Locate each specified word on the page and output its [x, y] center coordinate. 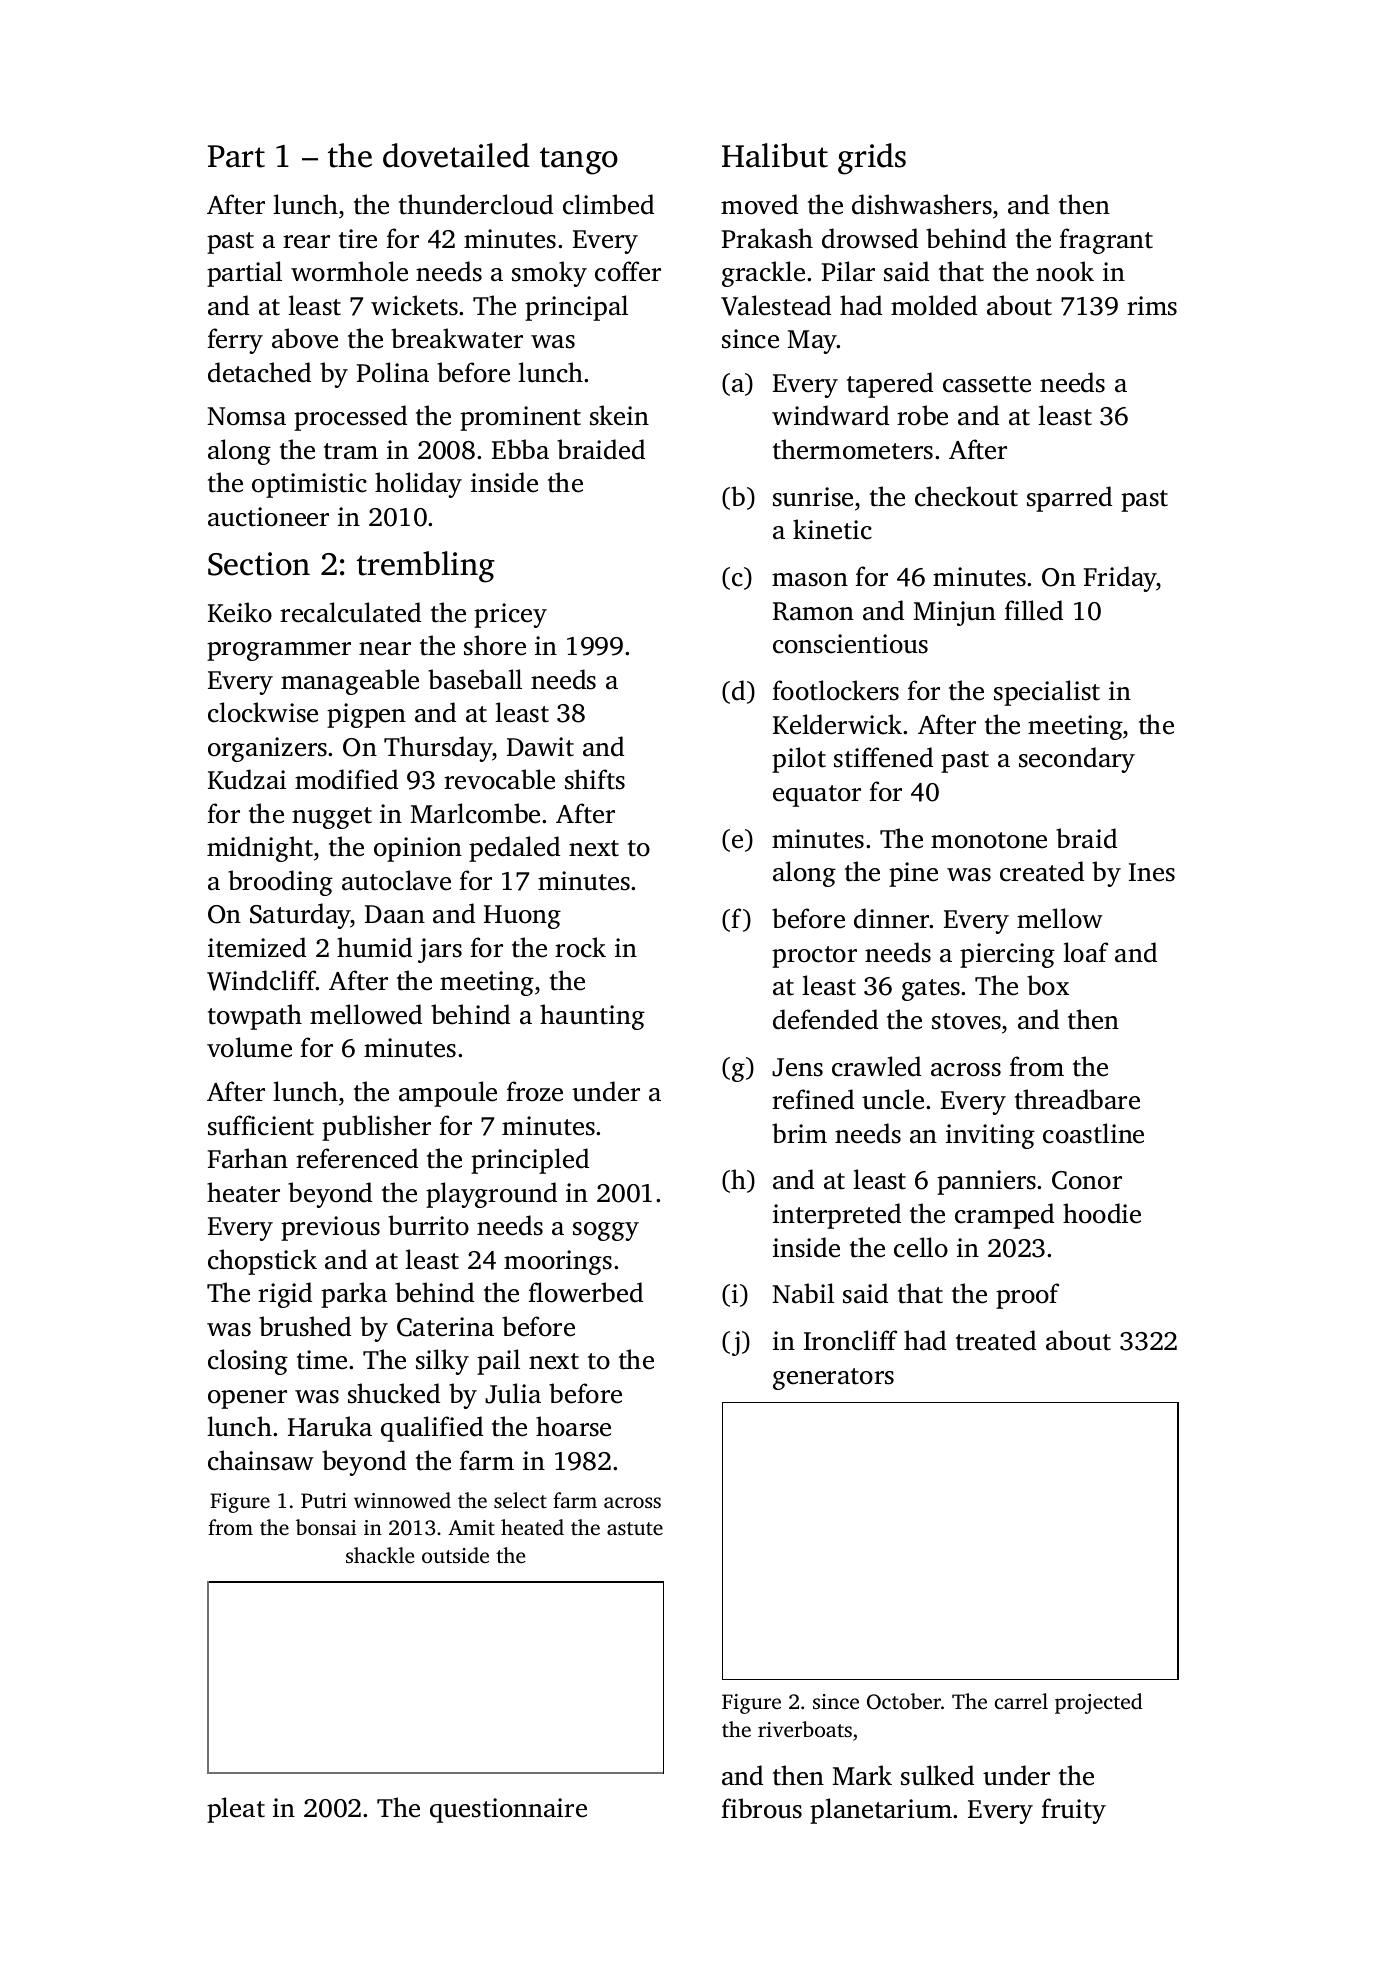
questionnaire [508, 1810]
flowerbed [586, 1292]
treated [996, 1340]
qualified [432, 1429]
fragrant [1106, 241]
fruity [1074, 1811]
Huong [522, 917]
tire [358, 239]
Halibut [775, 155]
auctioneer [268, 517]
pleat [236, 1810]
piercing [1007, 955]
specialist [1047, 693]
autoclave [396, 880]
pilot [799, 760]
